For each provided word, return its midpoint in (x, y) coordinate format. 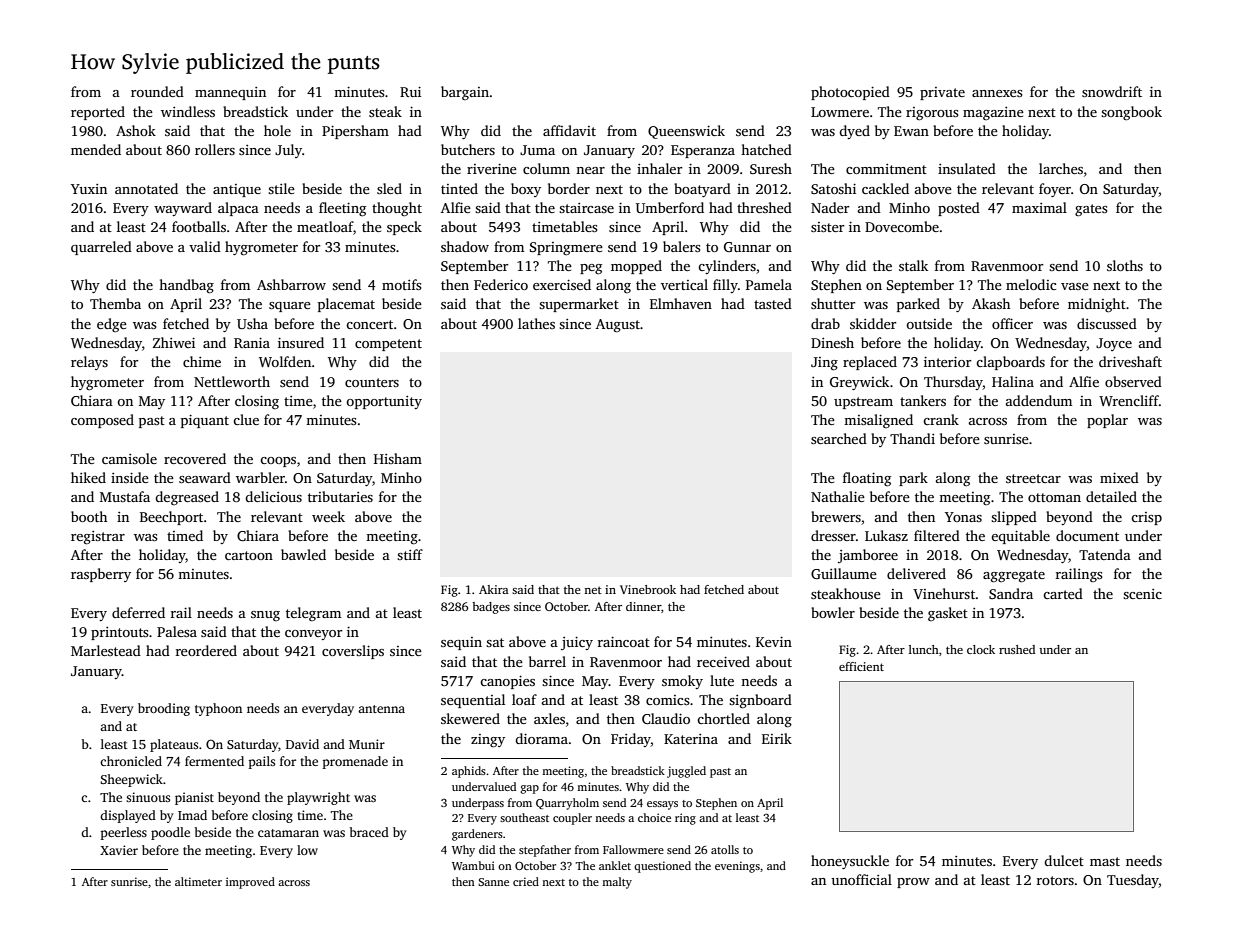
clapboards (1010, 363)
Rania (252, 342)
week (328, 516)
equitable (1020, 537)
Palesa (177, 631)
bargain (465, 93)
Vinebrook (648, 589)
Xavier (119, 850)
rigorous (932, 114)
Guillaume (844, 573)
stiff (410, 554)
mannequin (230, 93)
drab (825, 323)
